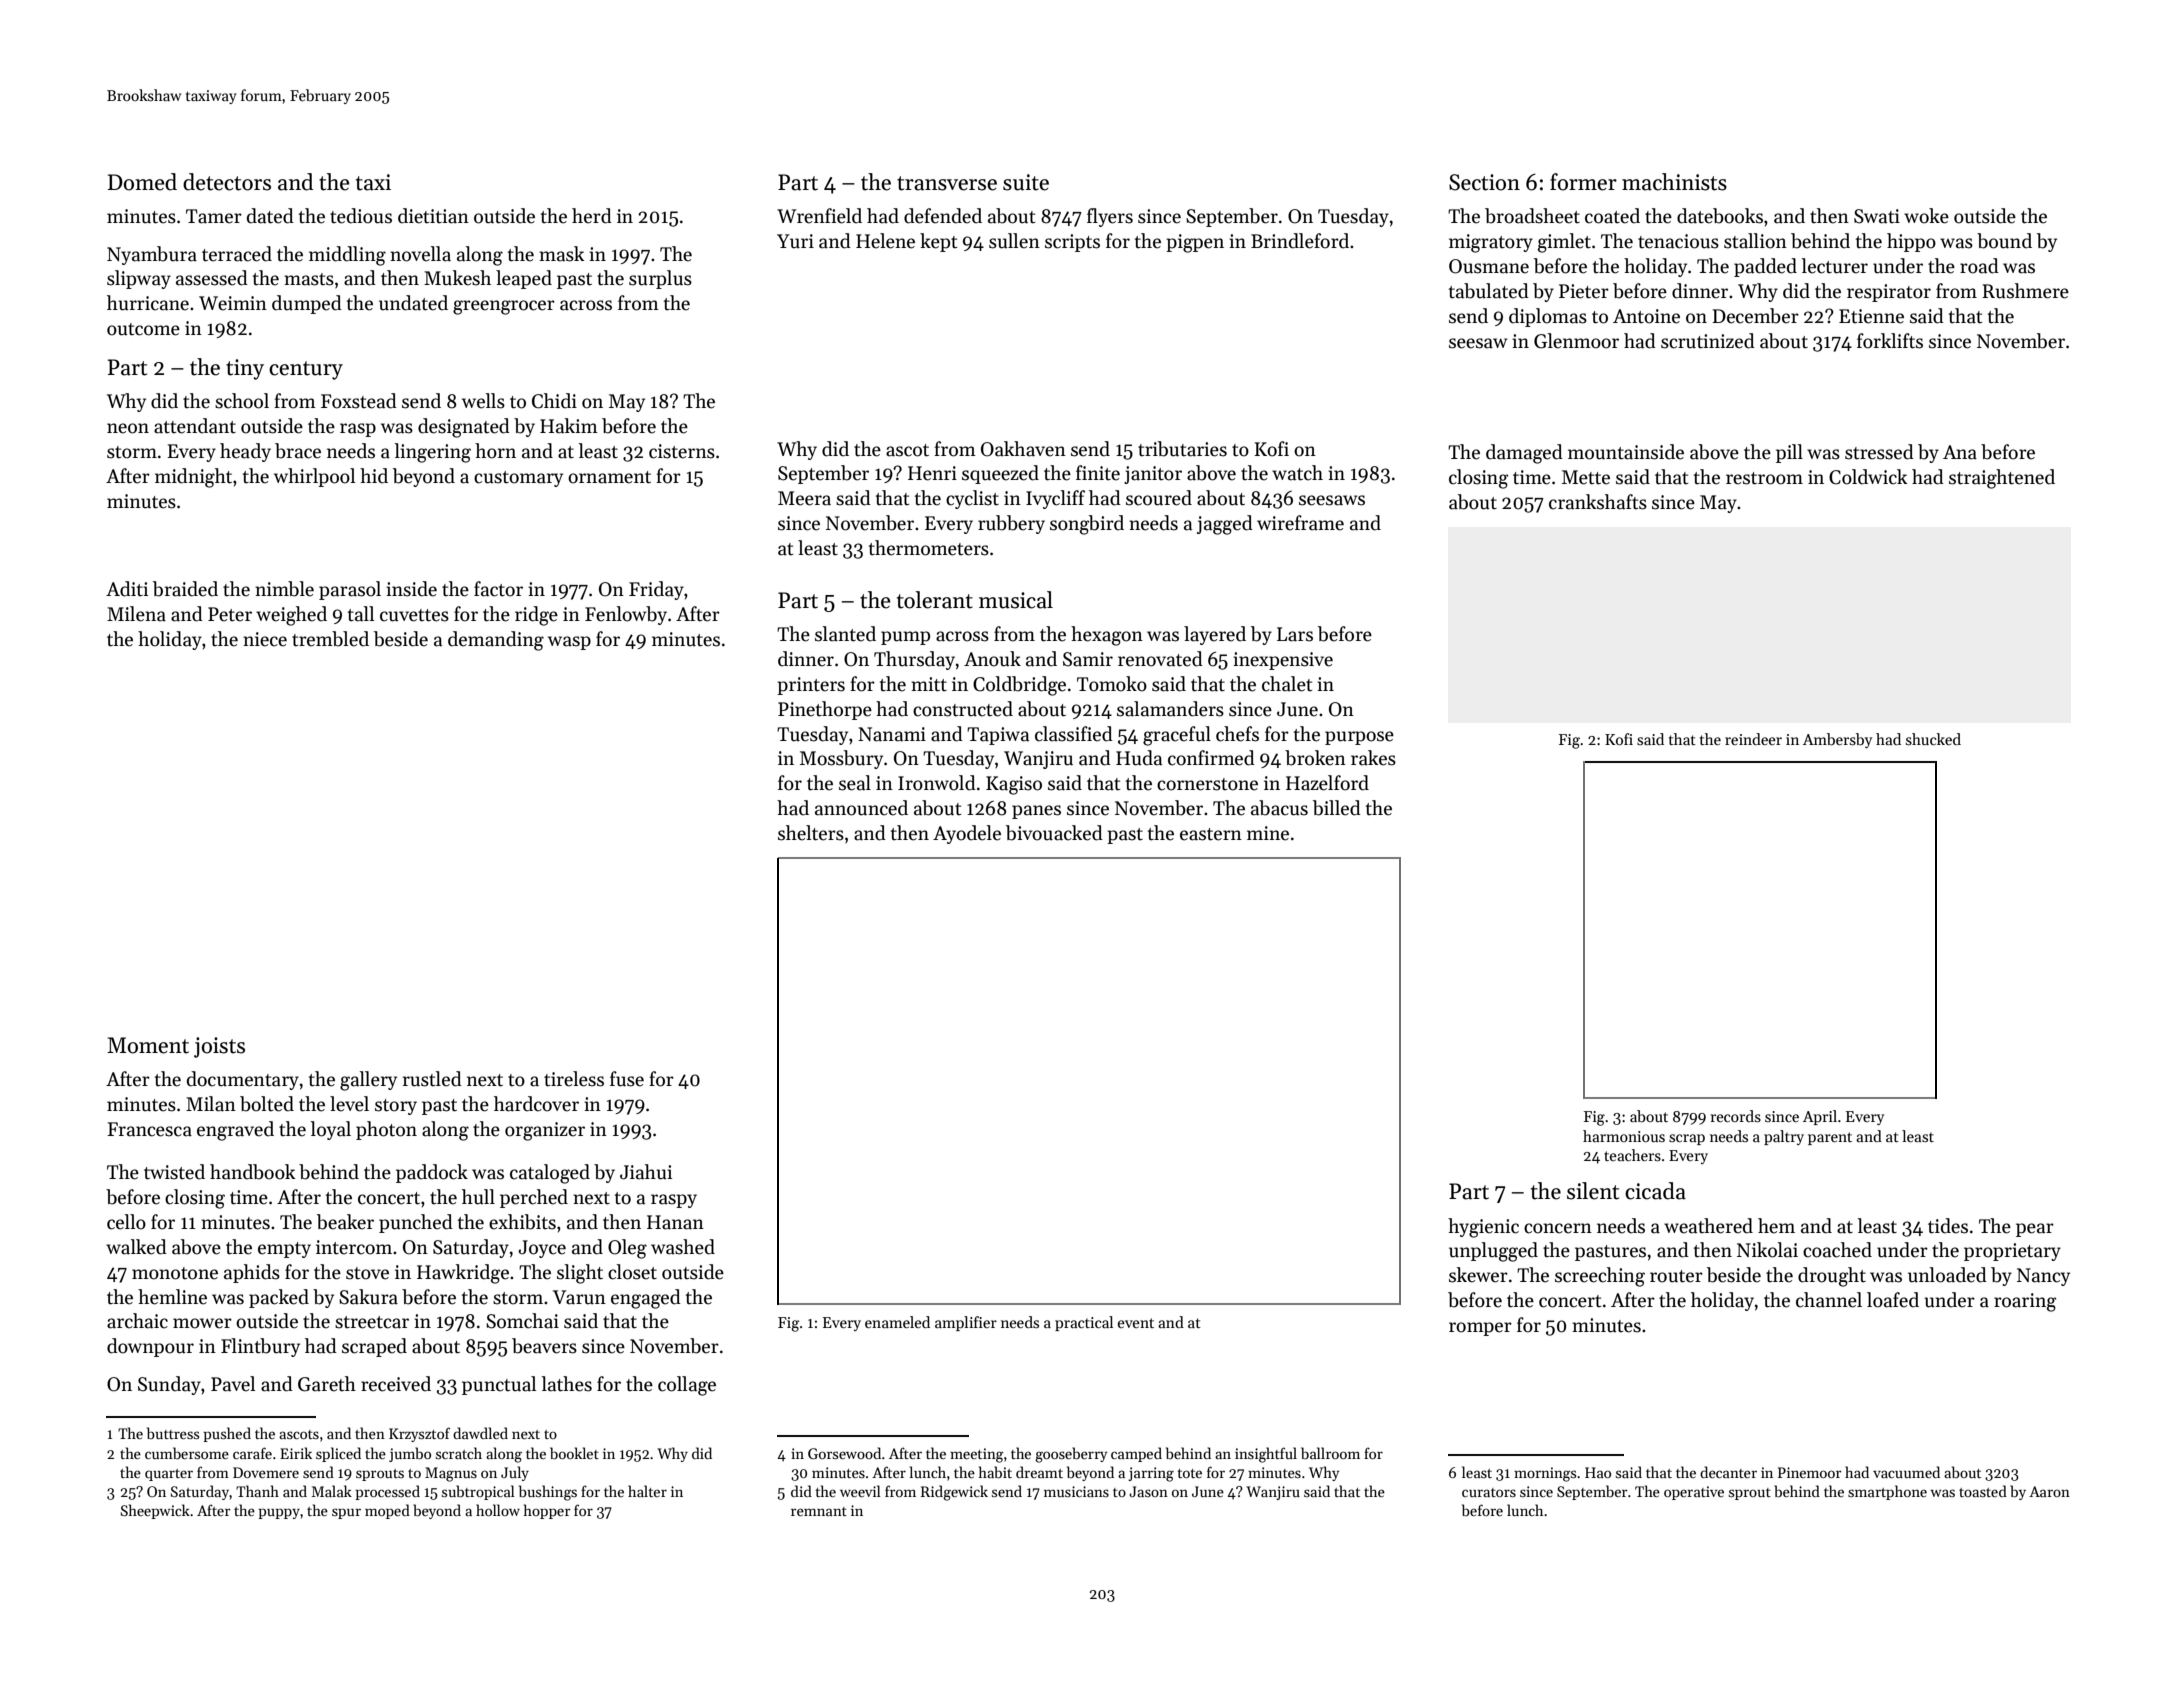 Image resolution: width=2178 pixels, height=1683 pixels. What do you see at coordinates (1830, 1138) in the document?
I see `parent` at bounding box center [1830, 1138].
